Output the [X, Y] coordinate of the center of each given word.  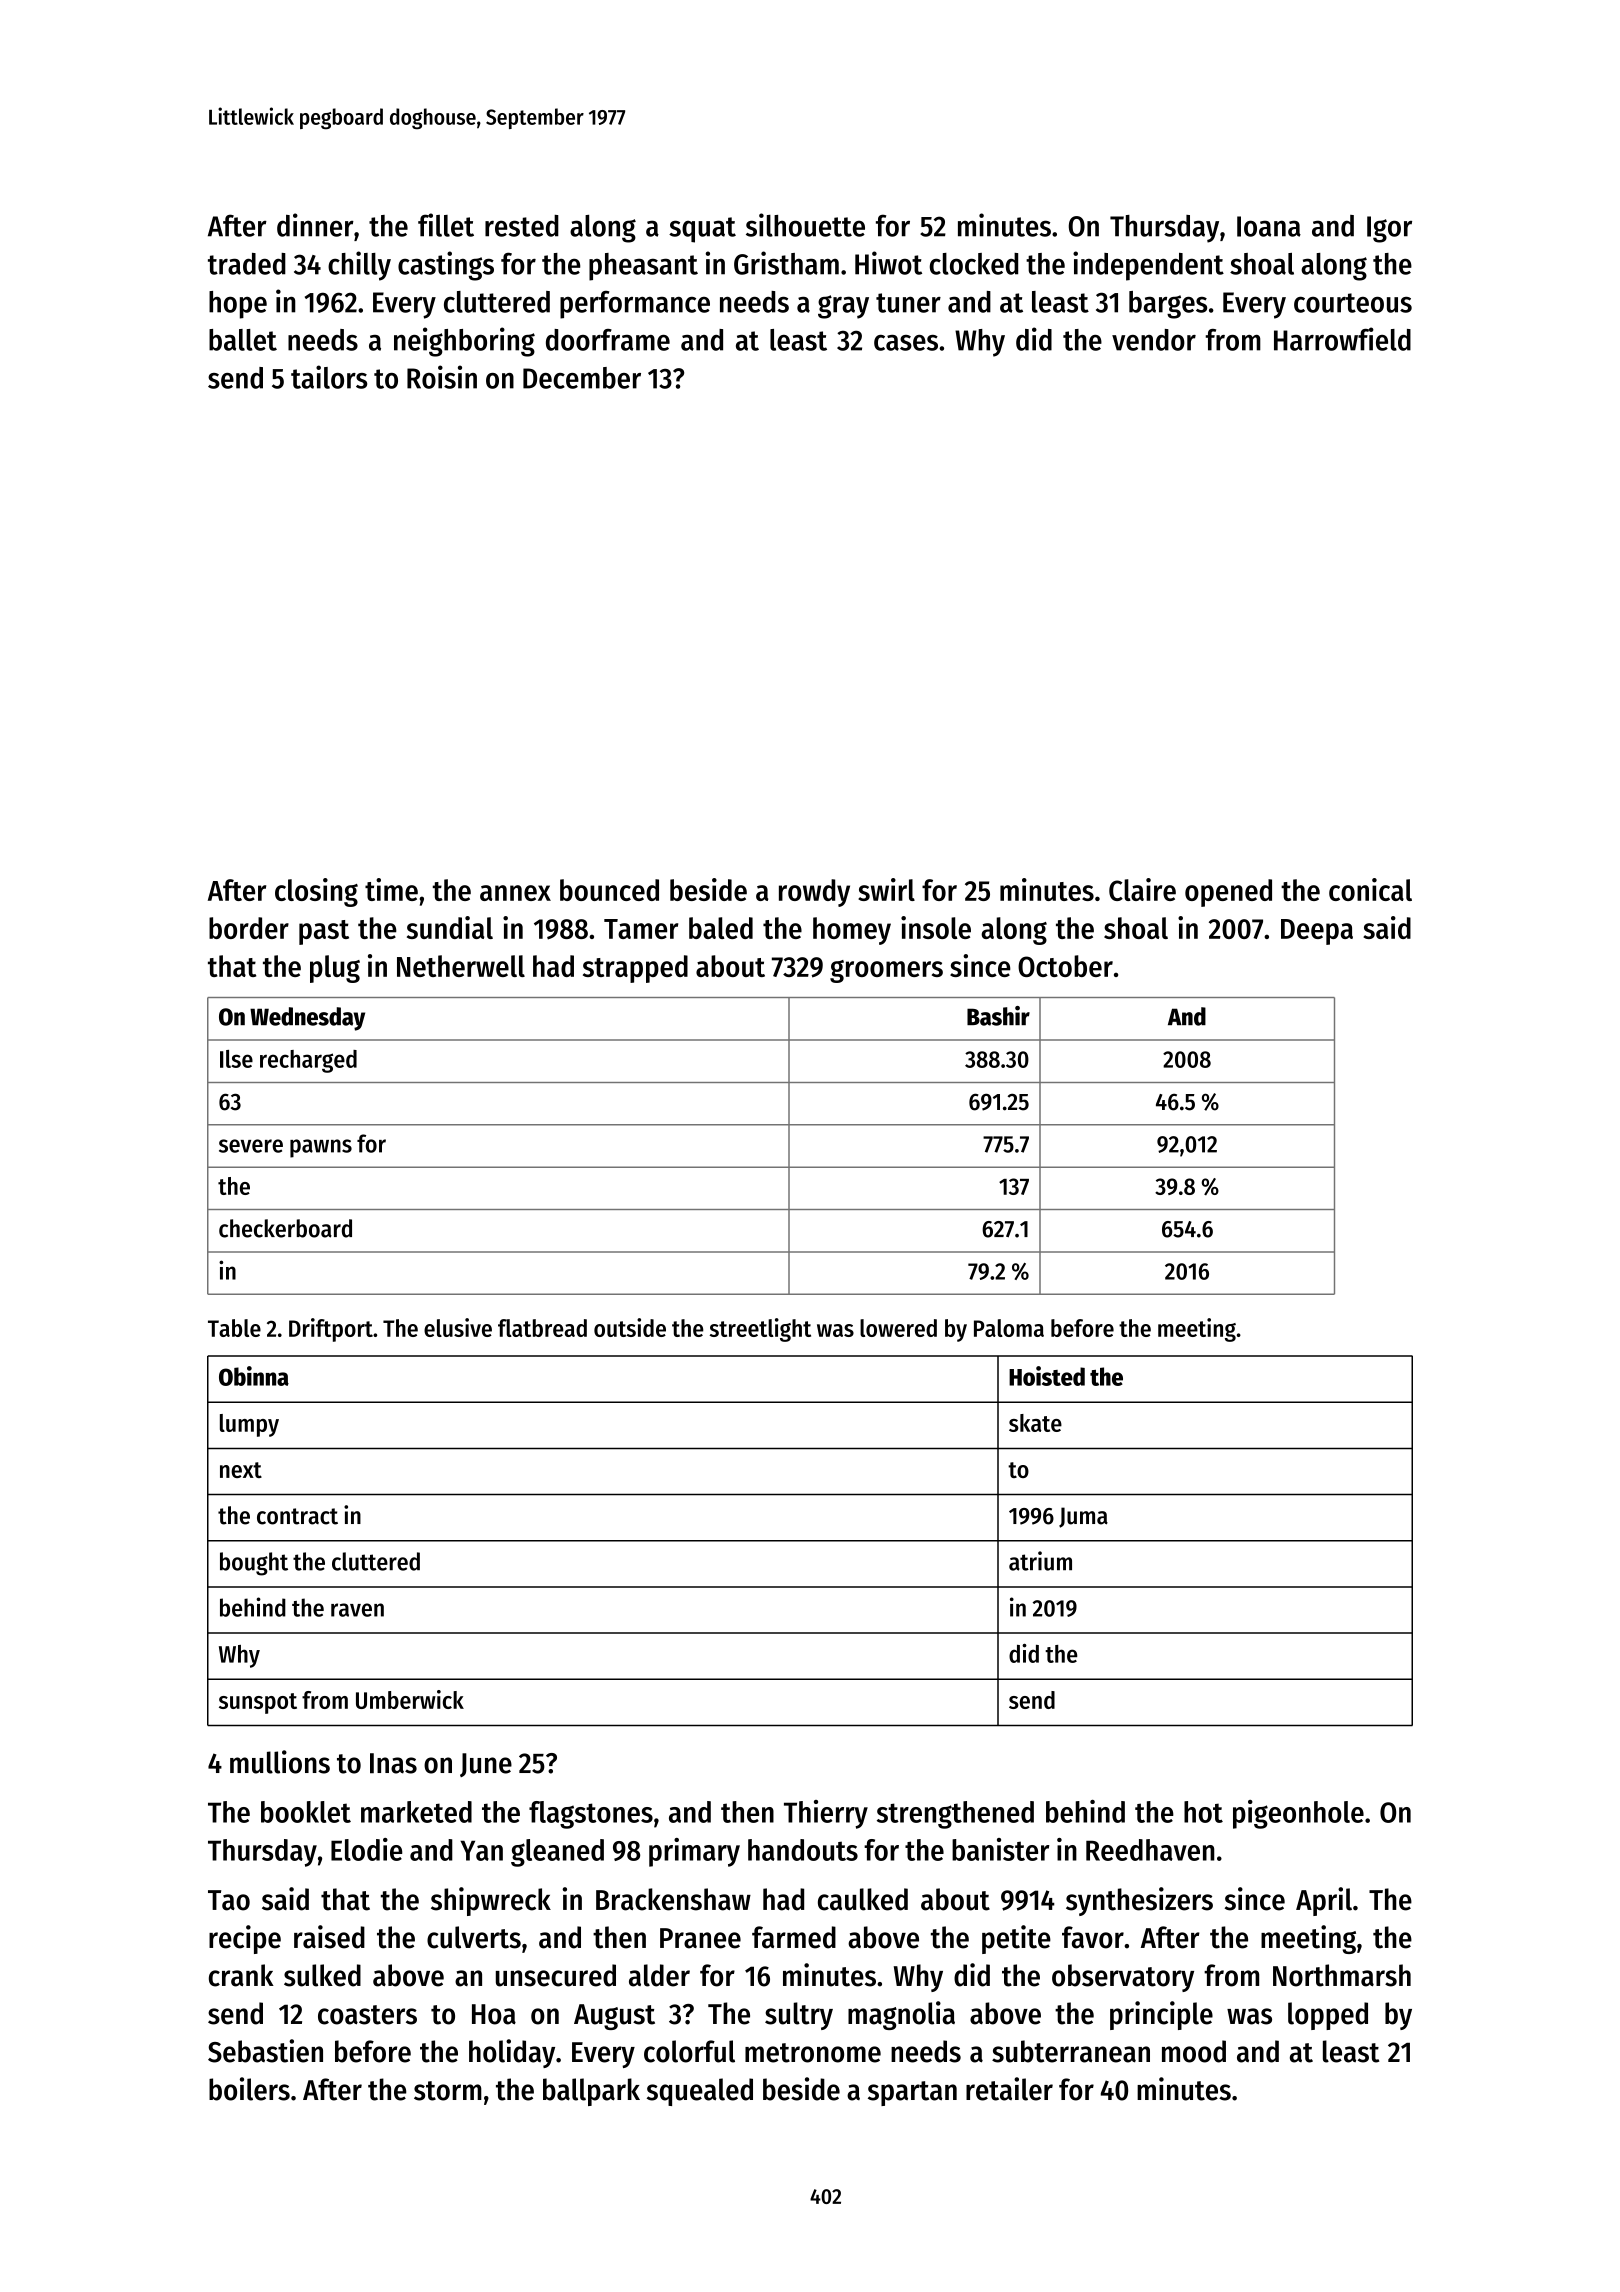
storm [448, 2091]
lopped [1328, 2016]
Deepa [1317, 932]
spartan [912, 2093]
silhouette [805, 225]
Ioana [1269, 226]
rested [522, 226]
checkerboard [285, 1228]
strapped [635, 969]
